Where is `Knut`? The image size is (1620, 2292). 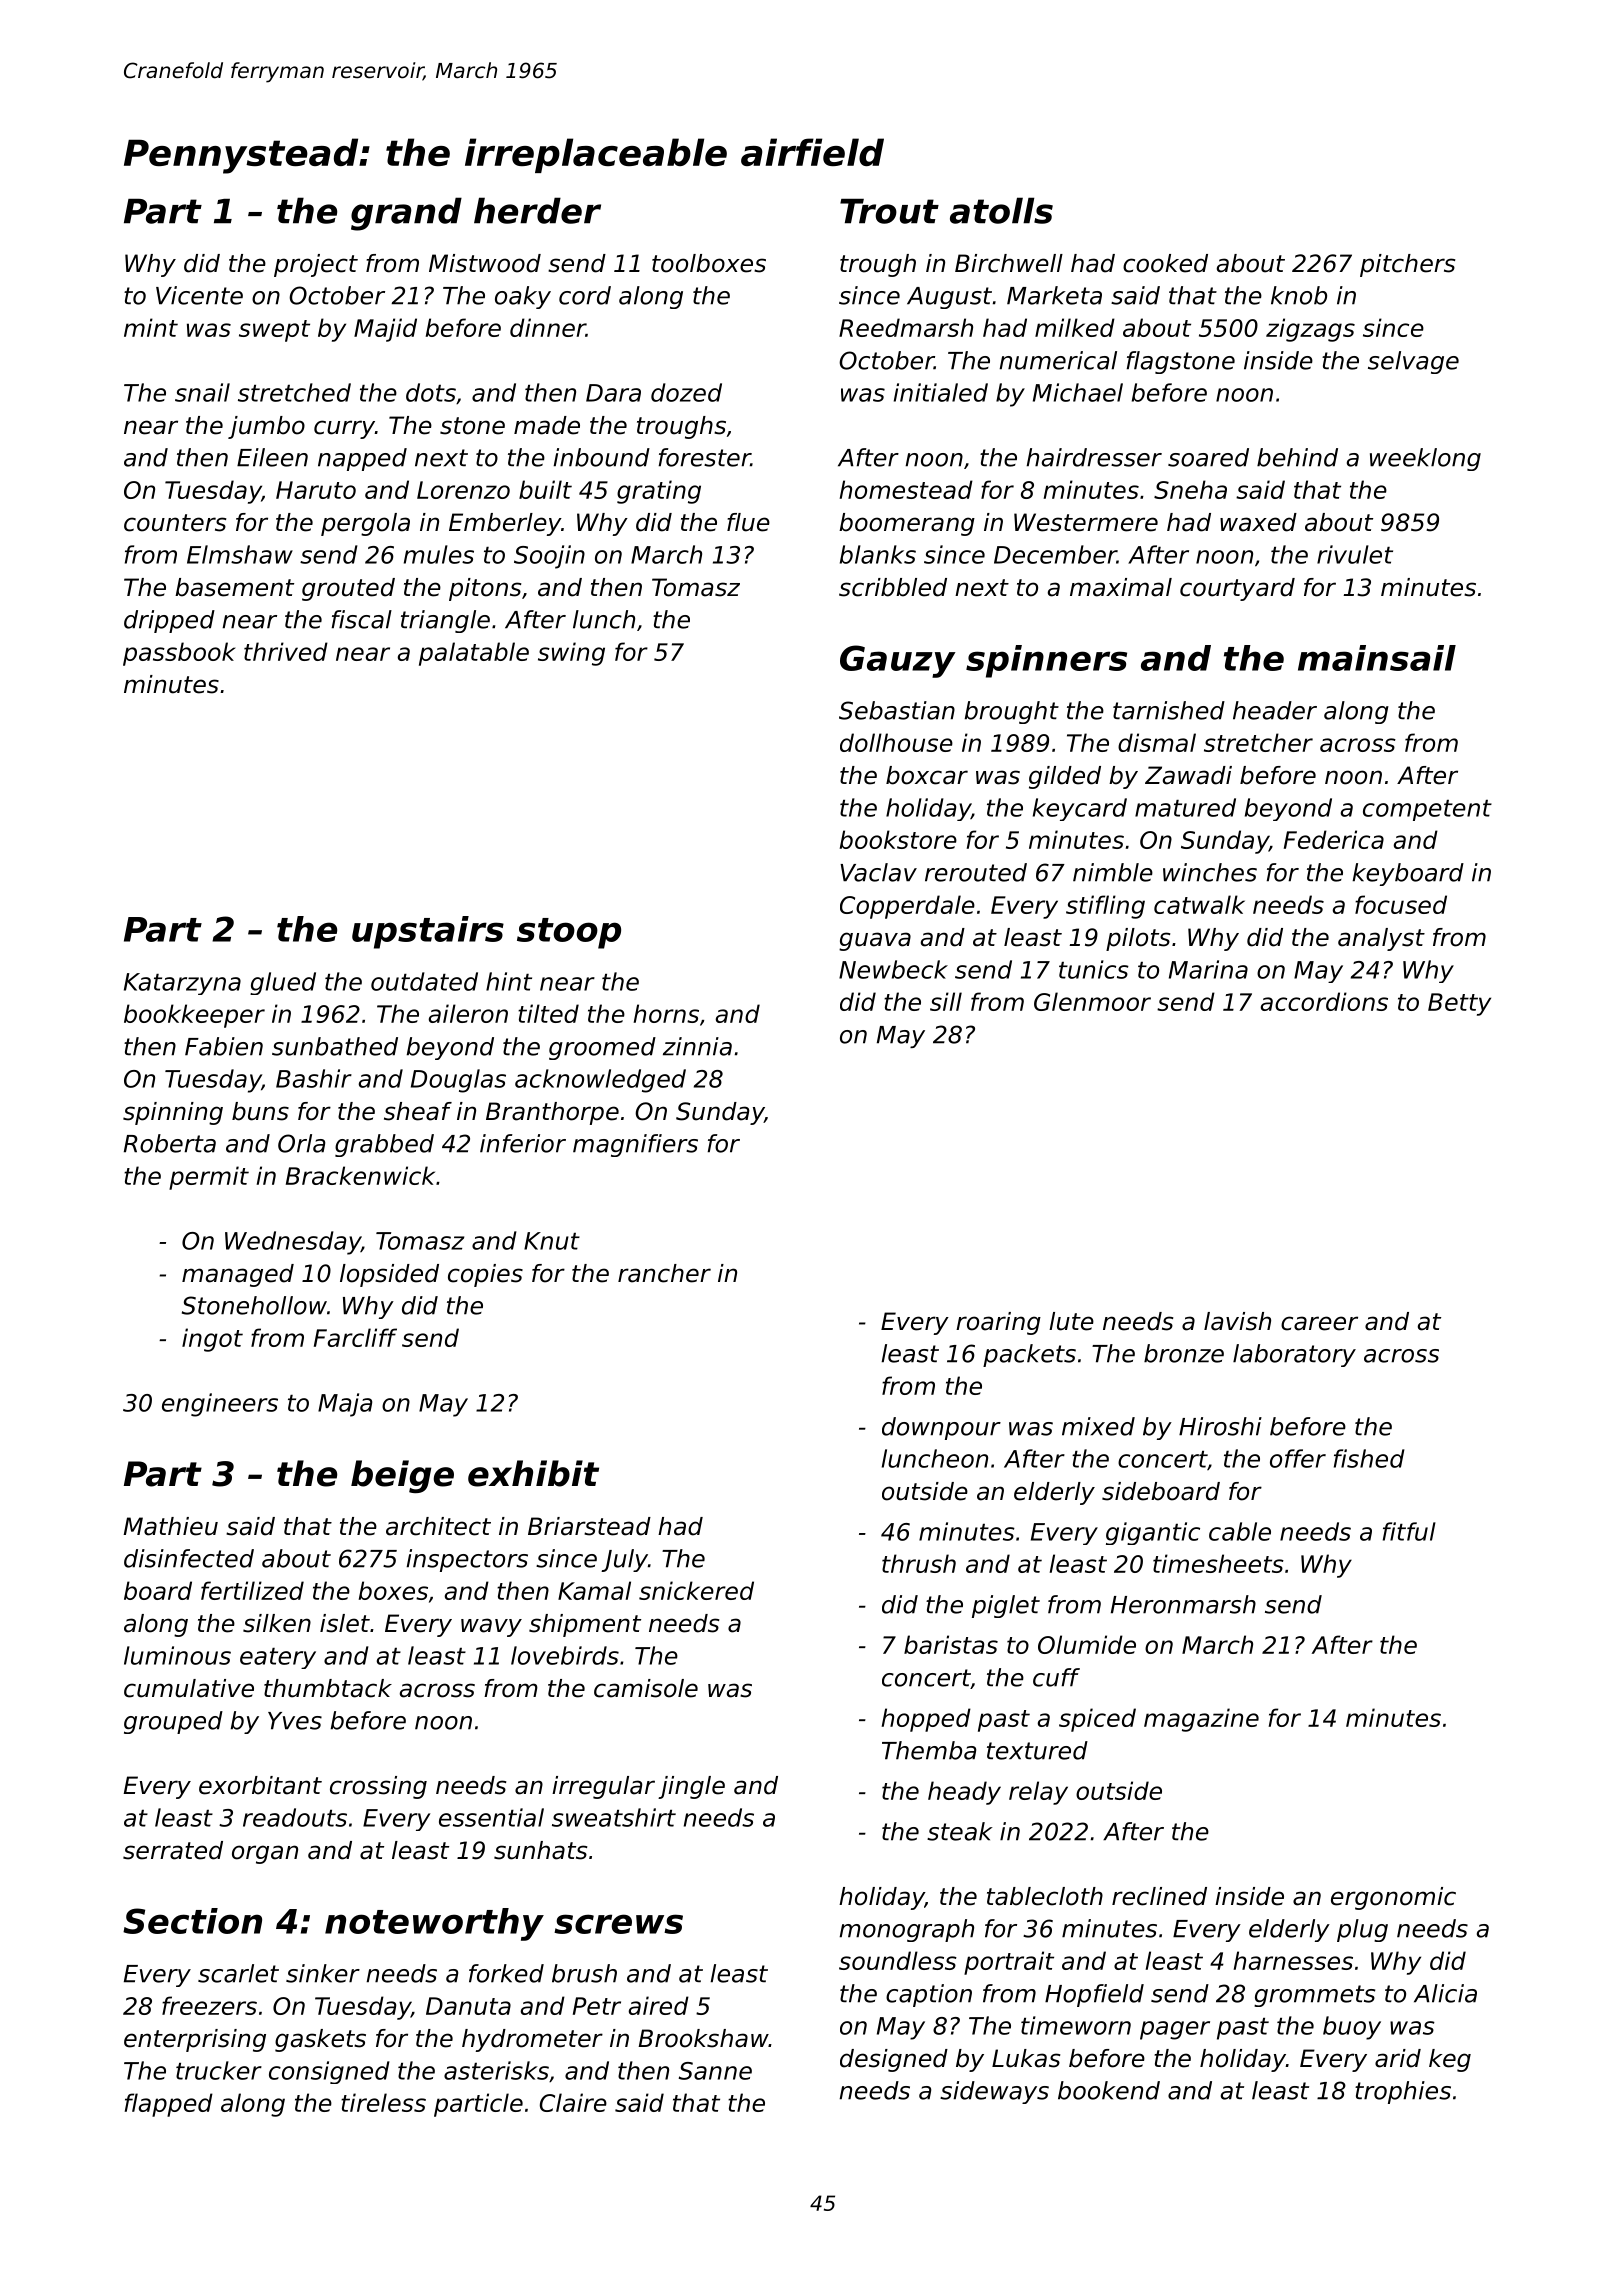 Knut is located at coordinates (552, 1241).
